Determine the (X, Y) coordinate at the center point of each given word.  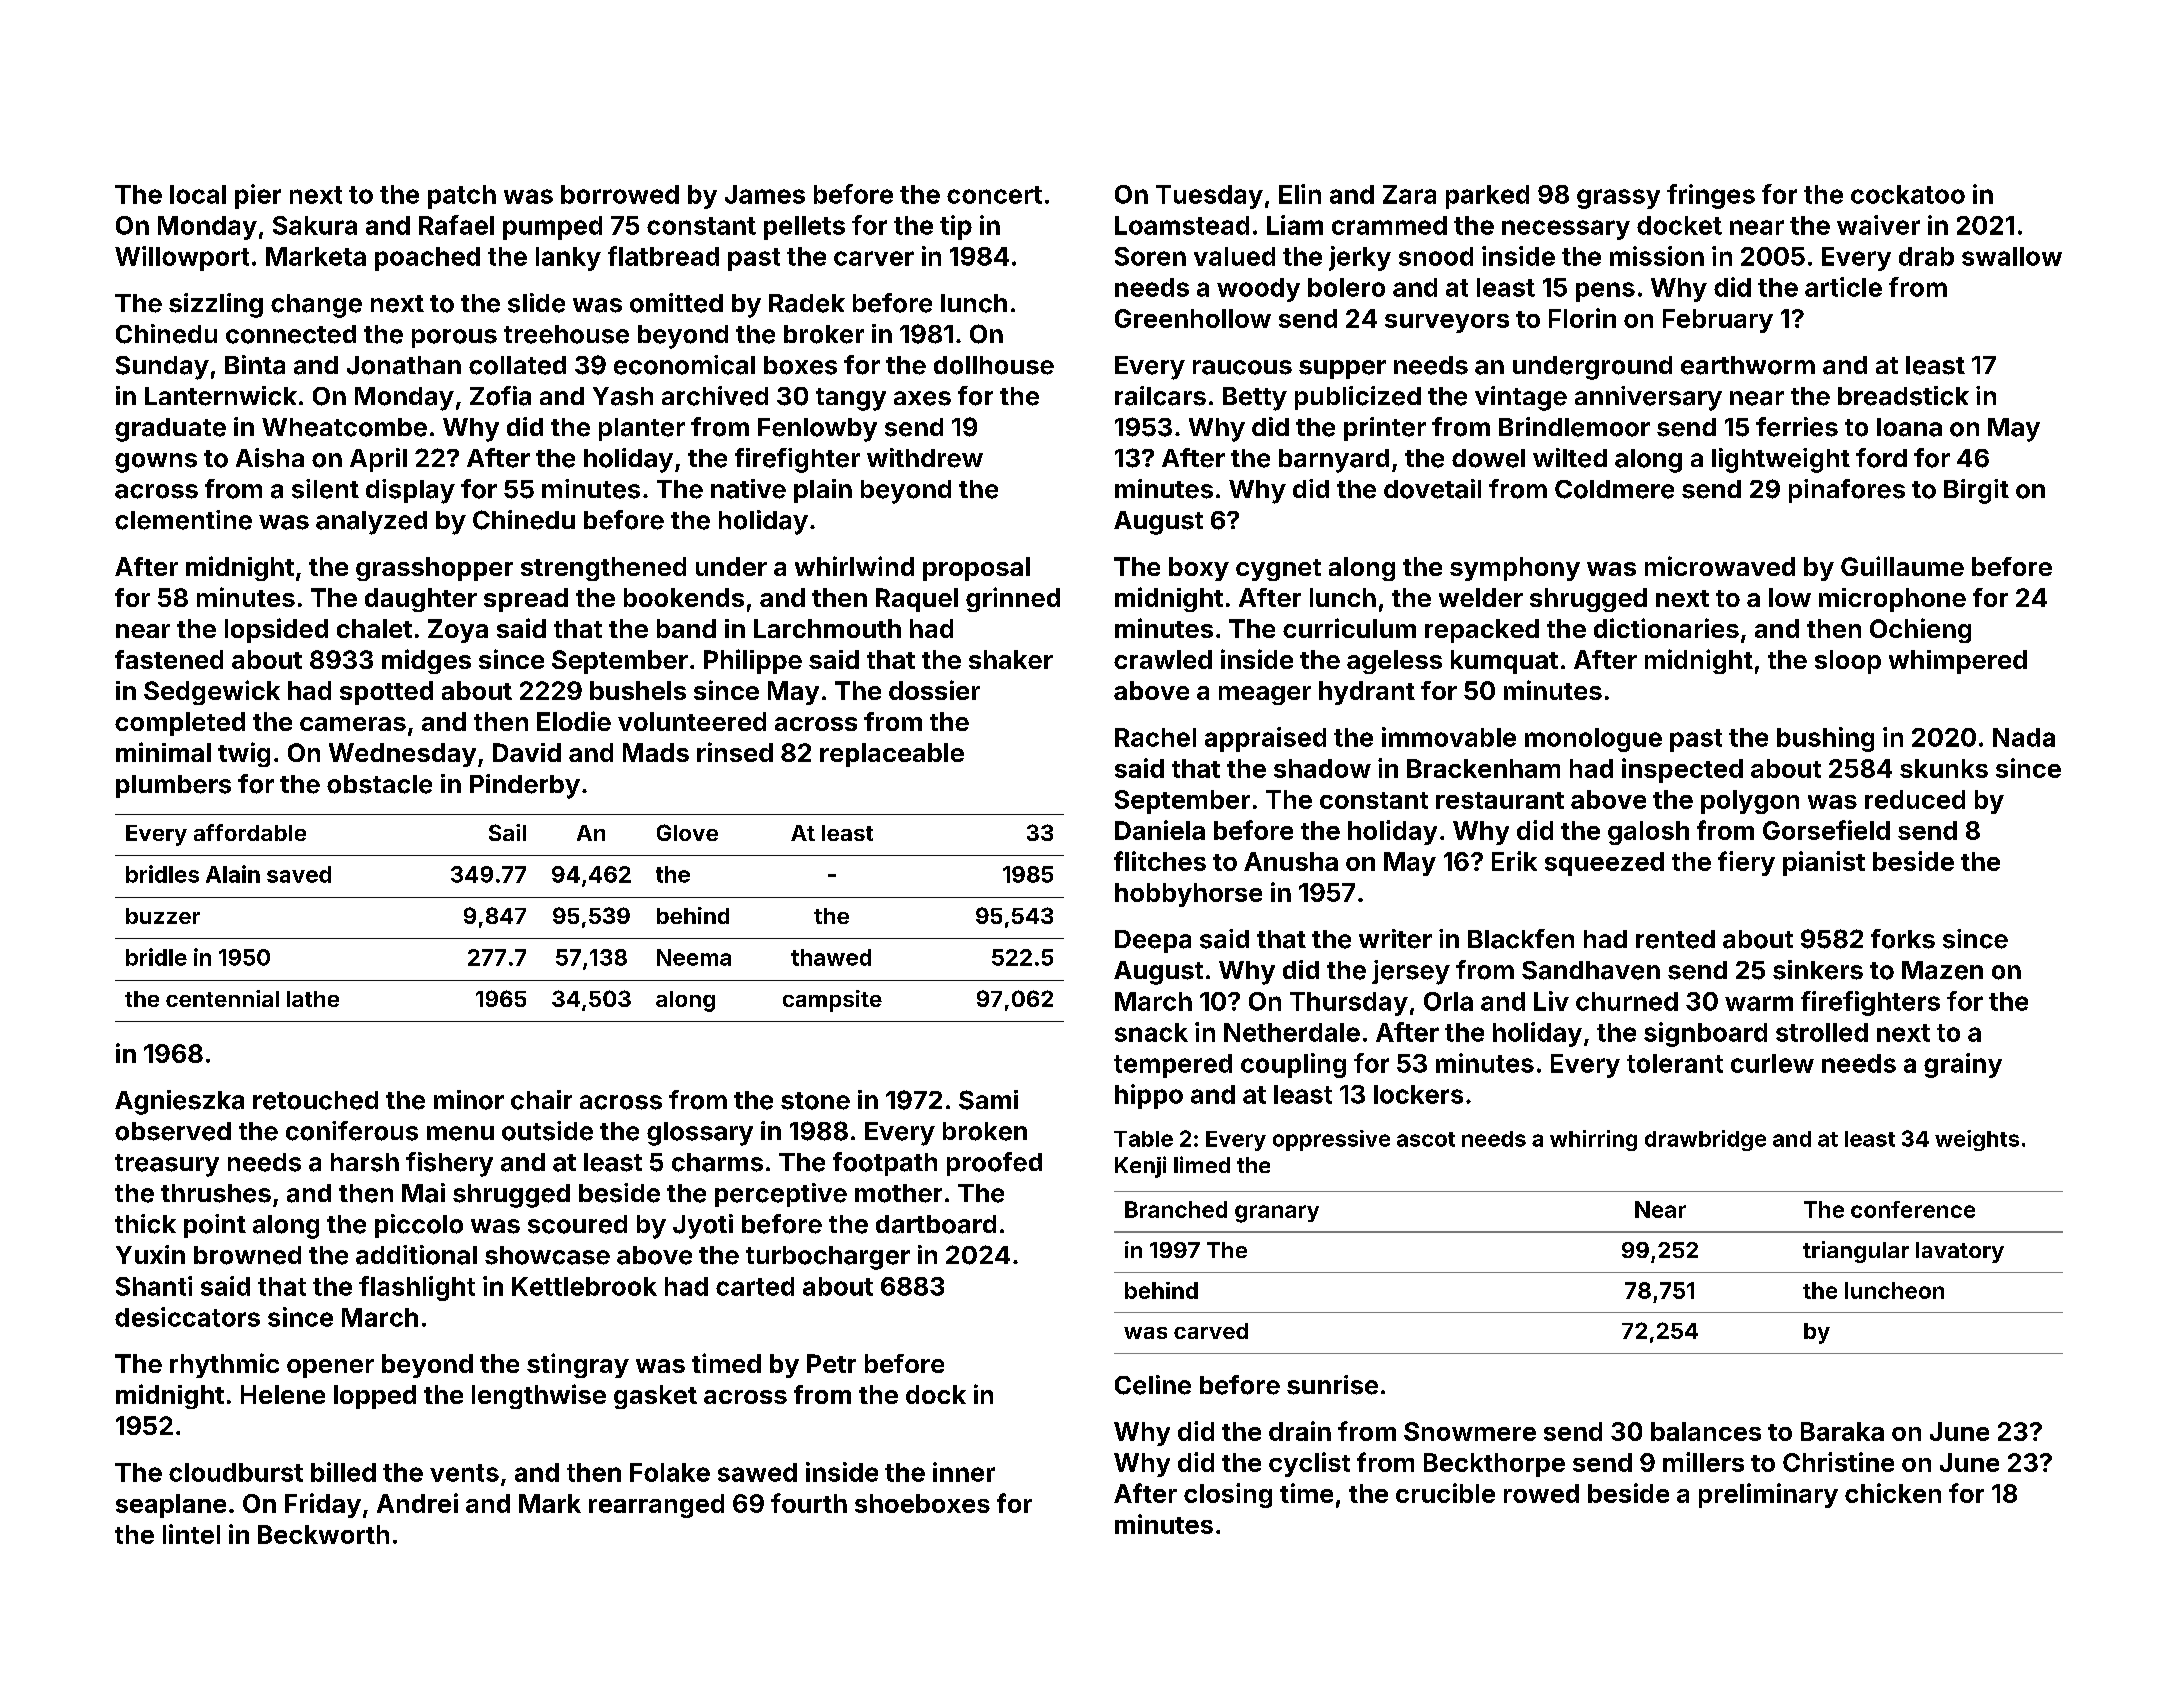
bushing (1825, 739)
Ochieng (1920, 630)
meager (1265, 695)
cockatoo (1908, 194)
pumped (552, 228)
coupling (1293, 1065)
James (765, 194)
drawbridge (1705, 1140)
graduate (170, 430)
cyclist (1309, 1464)
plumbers (173, 786)
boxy (1199, 569)
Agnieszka (179, 1102)
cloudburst (236, 1472)
